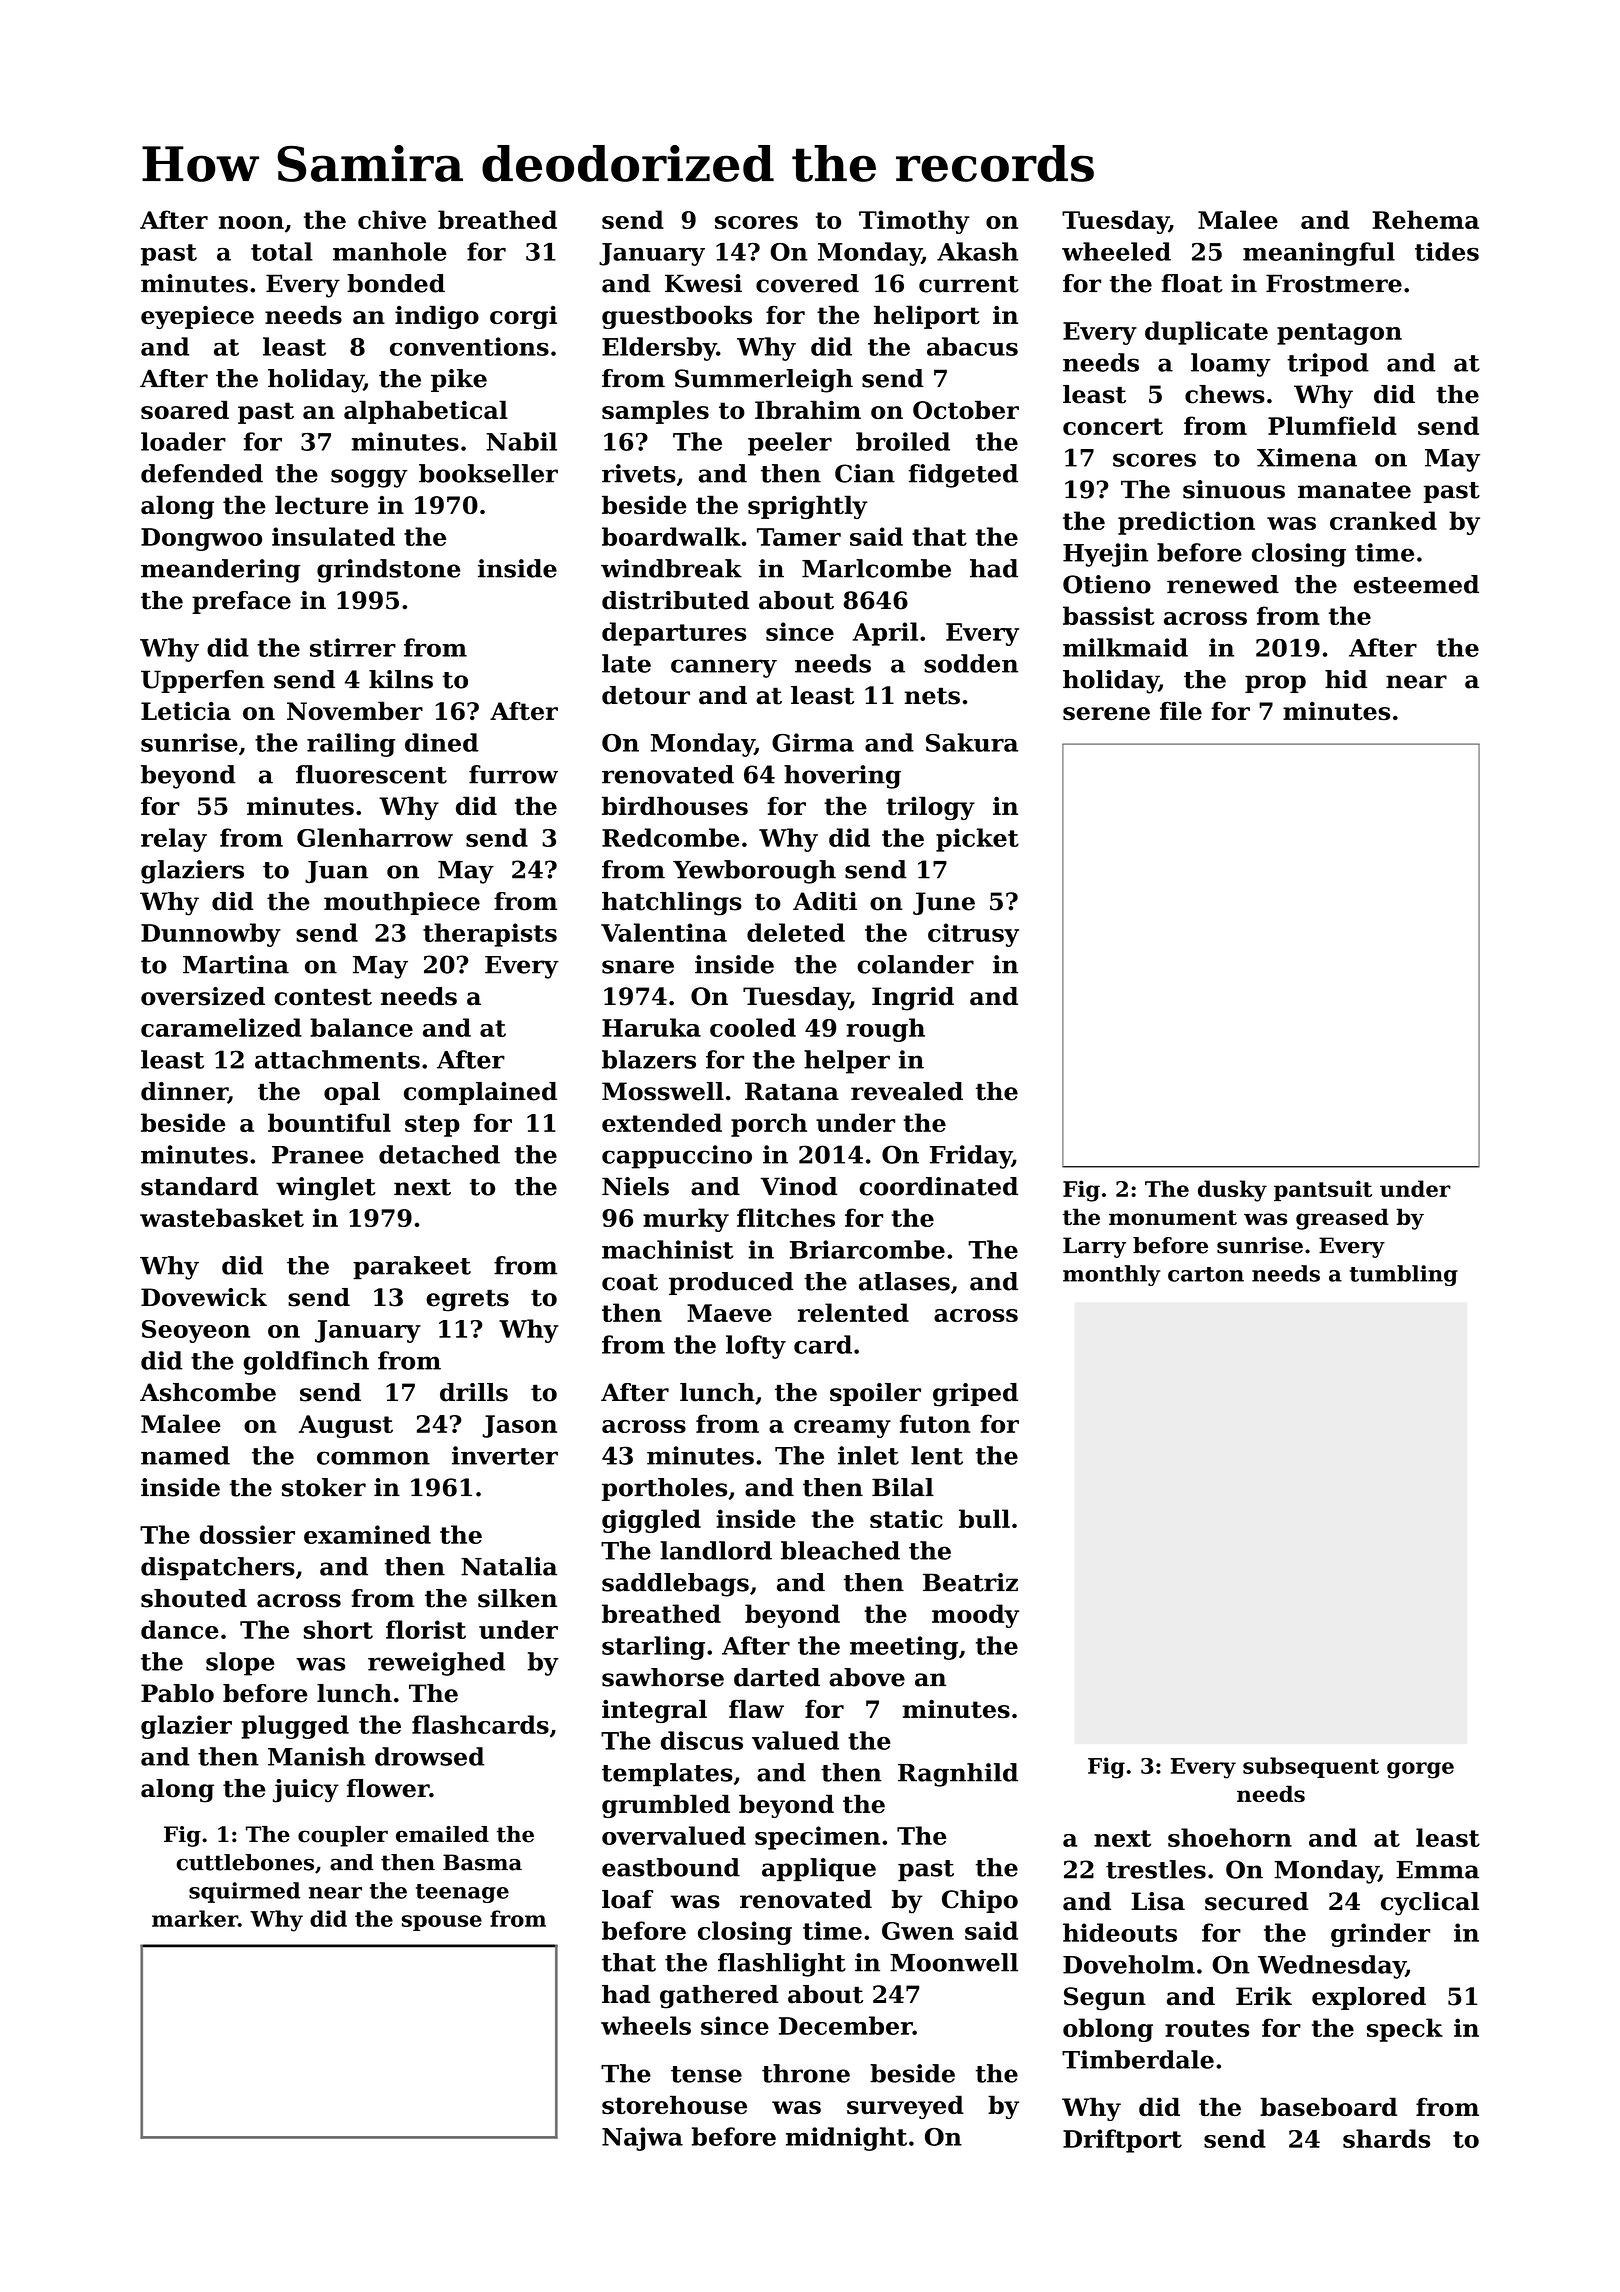 This page has width=1620, height=2292. I want to click on Driftport, so click(1122, 2141).
